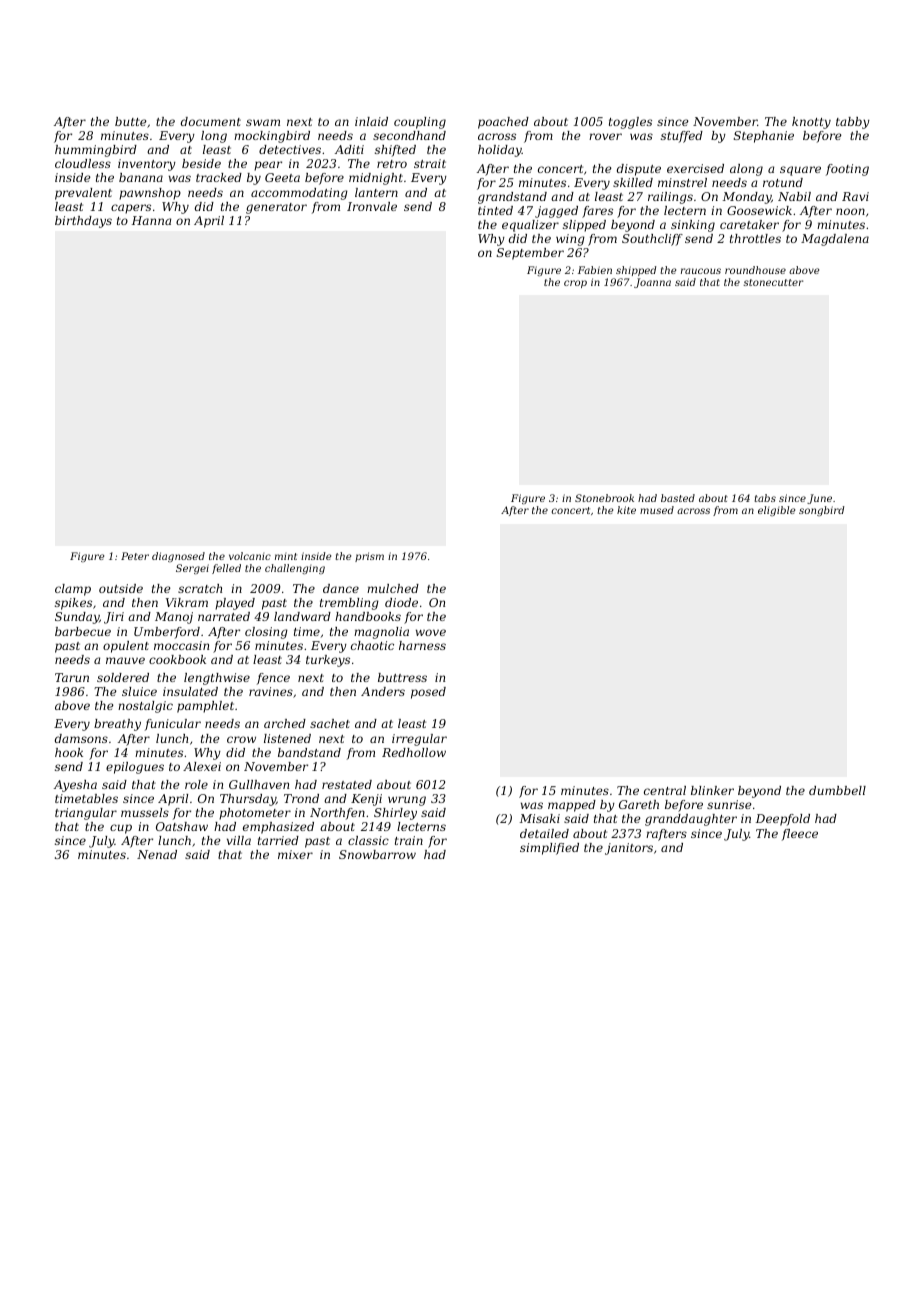 The image size is (924, 1308). I want to click on Gareth, so click(639, 804).
